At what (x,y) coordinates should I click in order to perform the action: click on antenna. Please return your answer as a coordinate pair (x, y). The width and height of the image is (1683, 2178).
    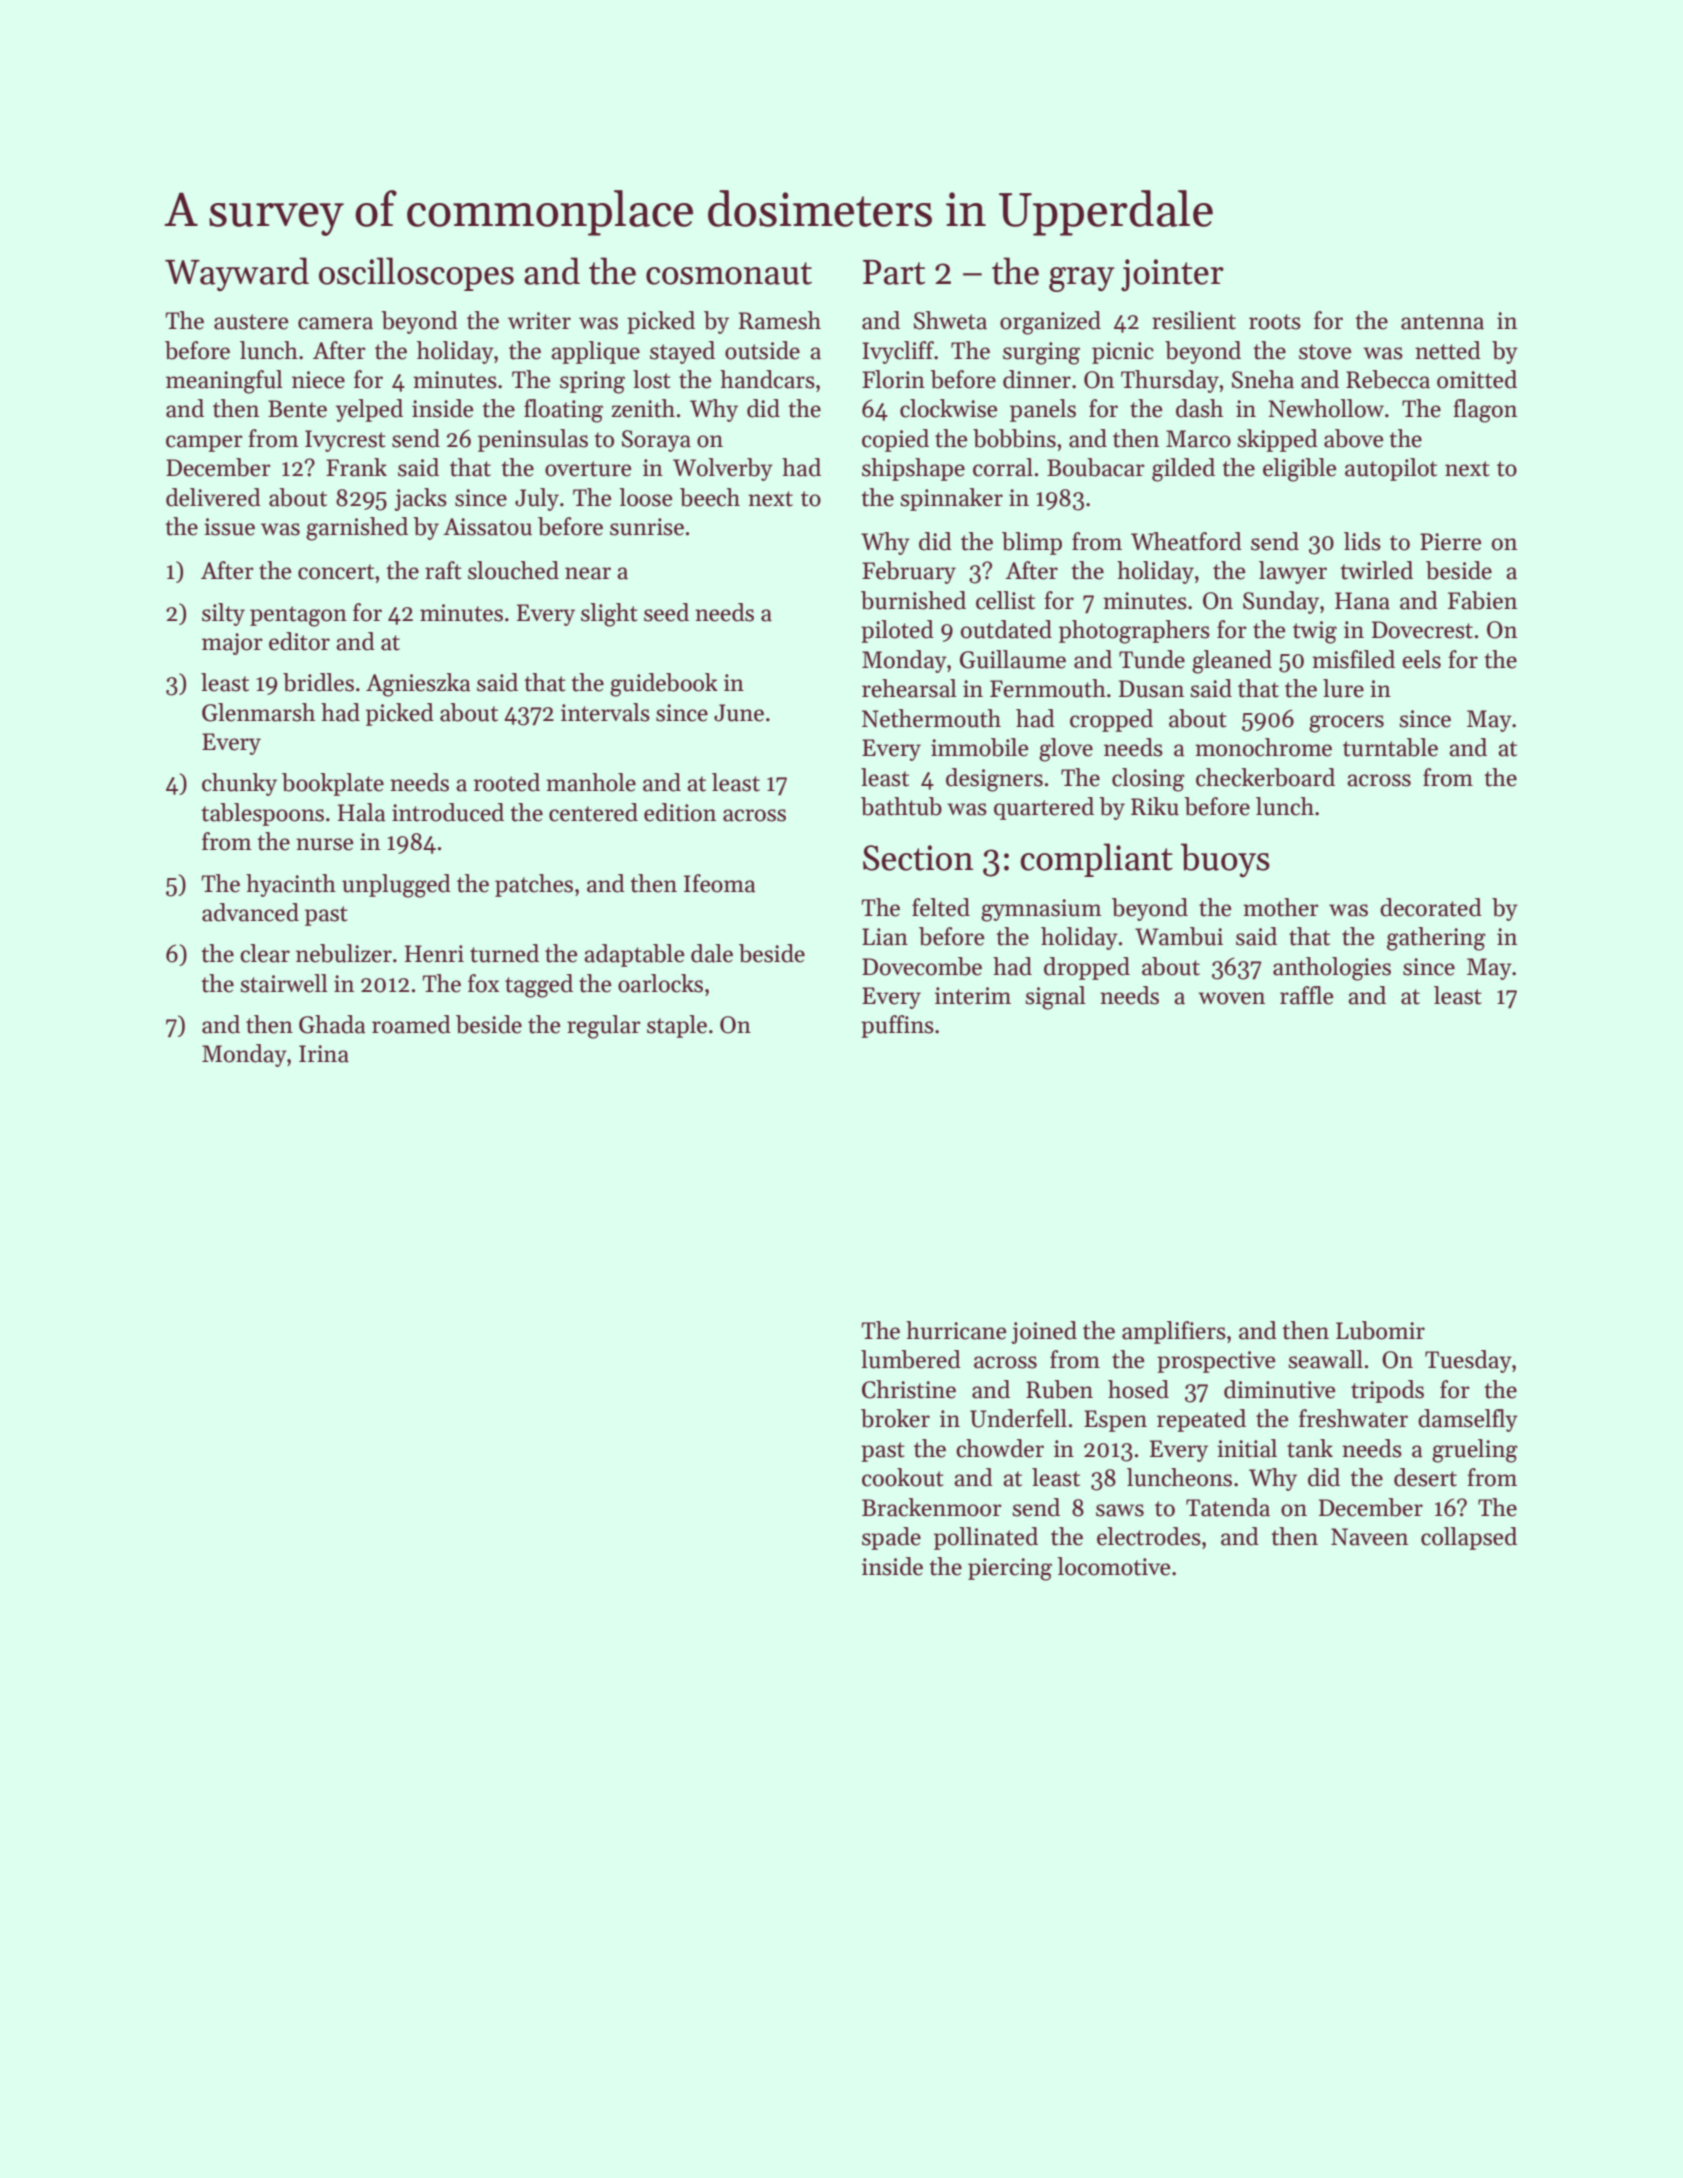
    Looking at the image, I should click on (1442, 322).
